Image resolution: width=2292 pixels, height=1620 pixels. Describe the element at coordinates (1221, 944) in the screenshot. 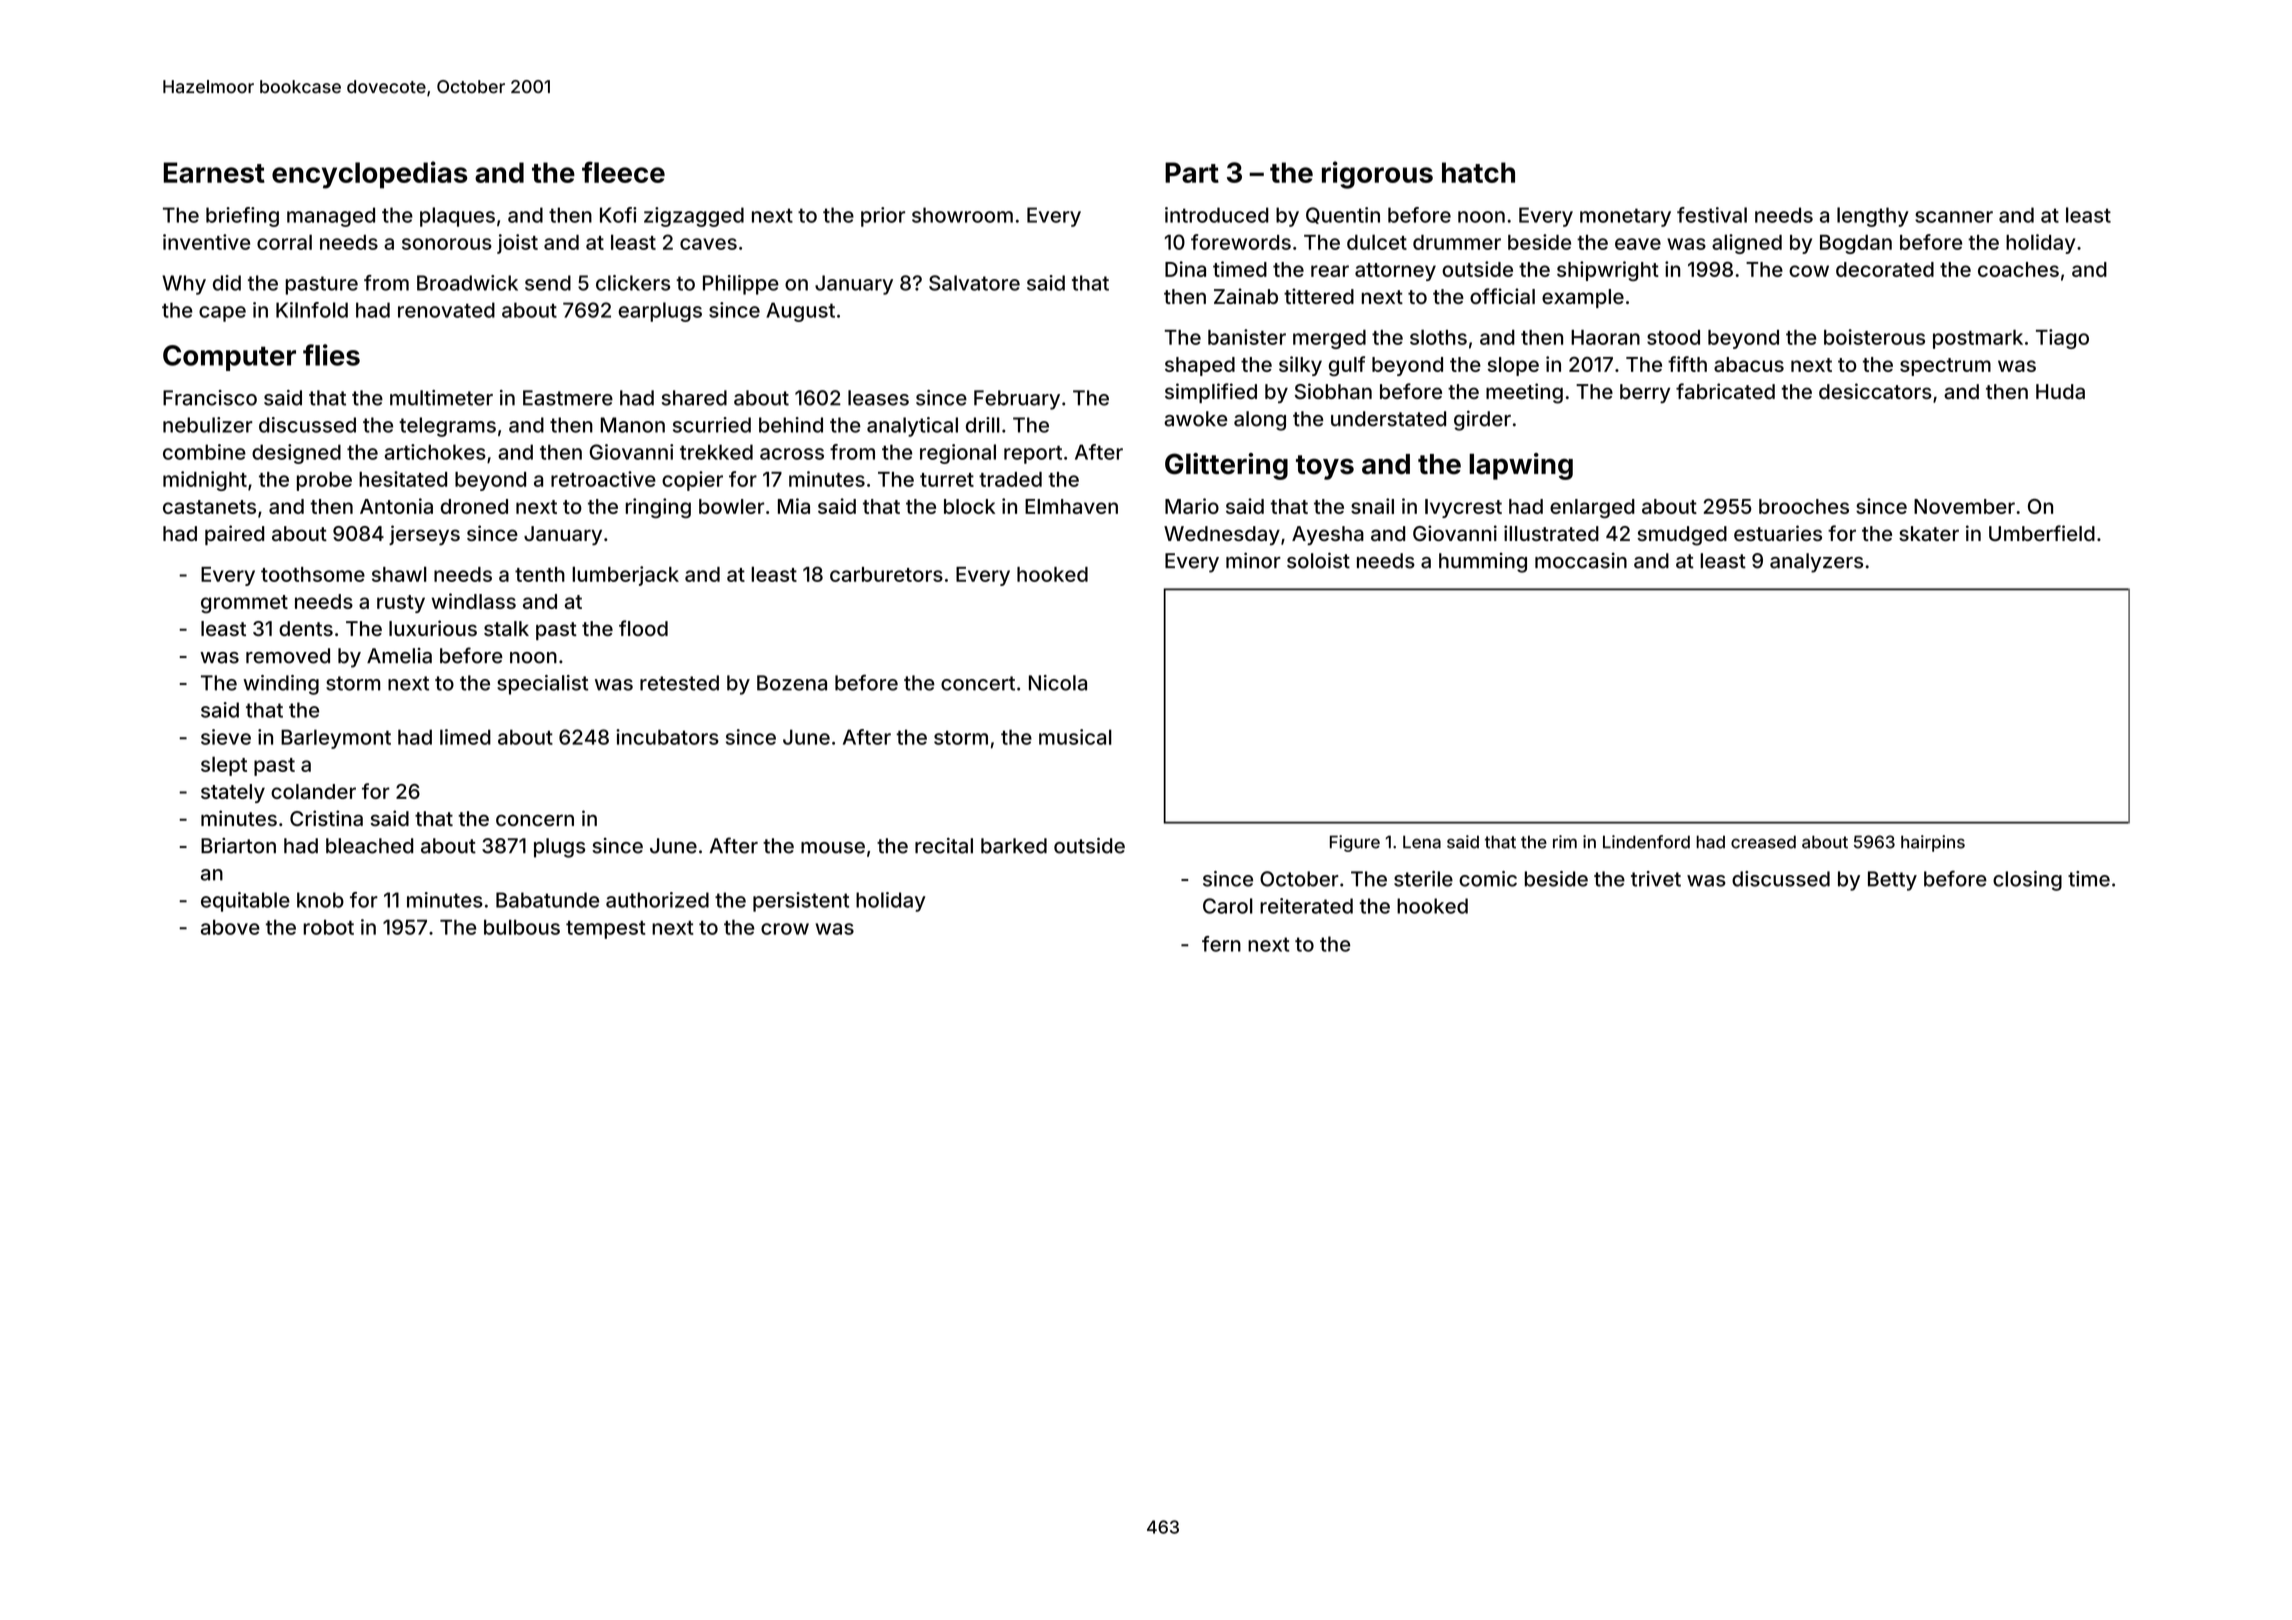

I see `fern` at that location.
